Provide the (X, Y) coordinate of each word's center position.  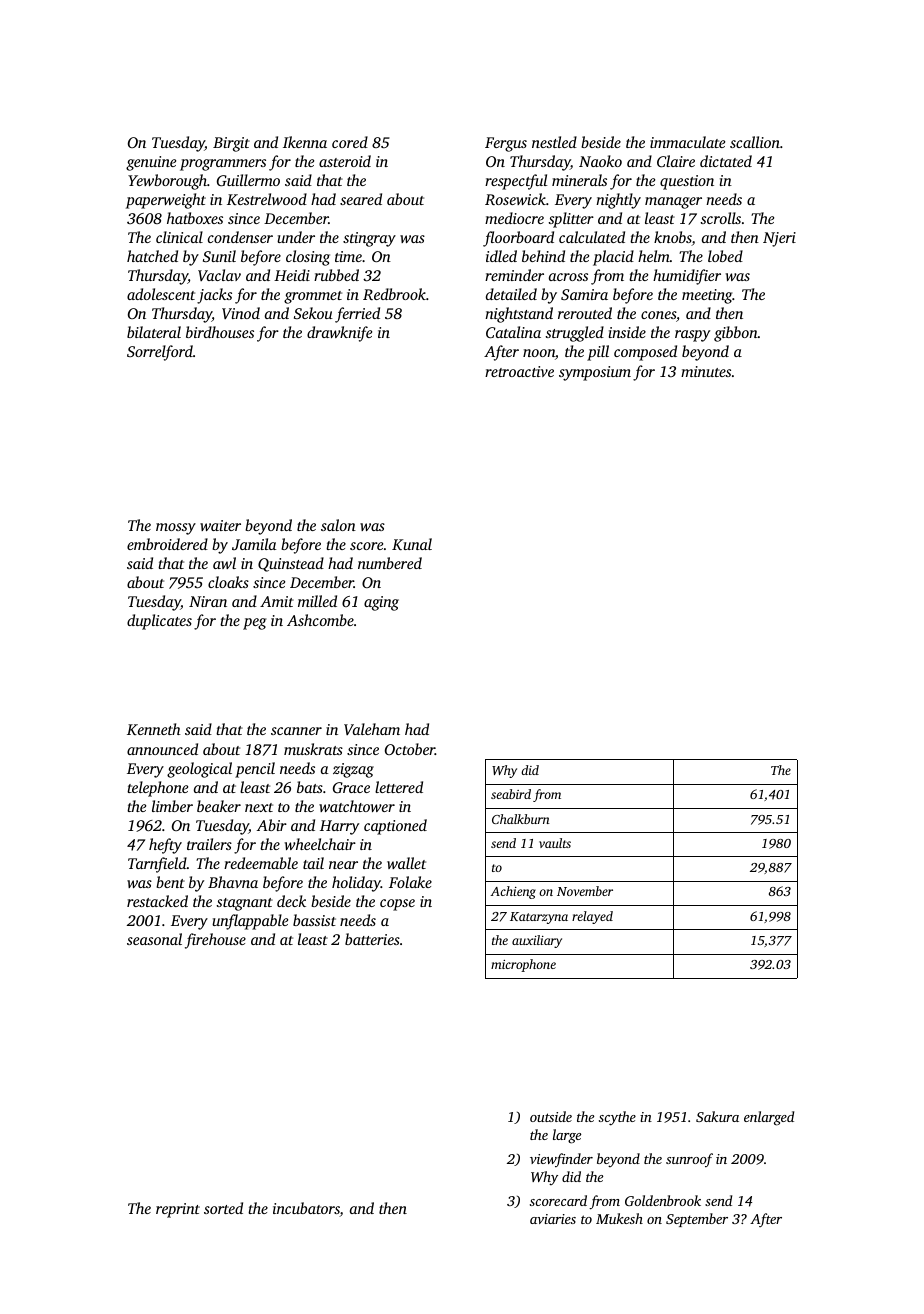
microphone (523, 965)
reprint (178, 1210)
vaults (555, 843)
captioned (395, 827)
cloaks (228, 582)
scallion (755, 142)
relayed (592, 917)
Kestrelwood (267, 199)
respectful (516, 182)
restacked (157, 901)
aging (381, 603)
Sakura (717, 1116)
